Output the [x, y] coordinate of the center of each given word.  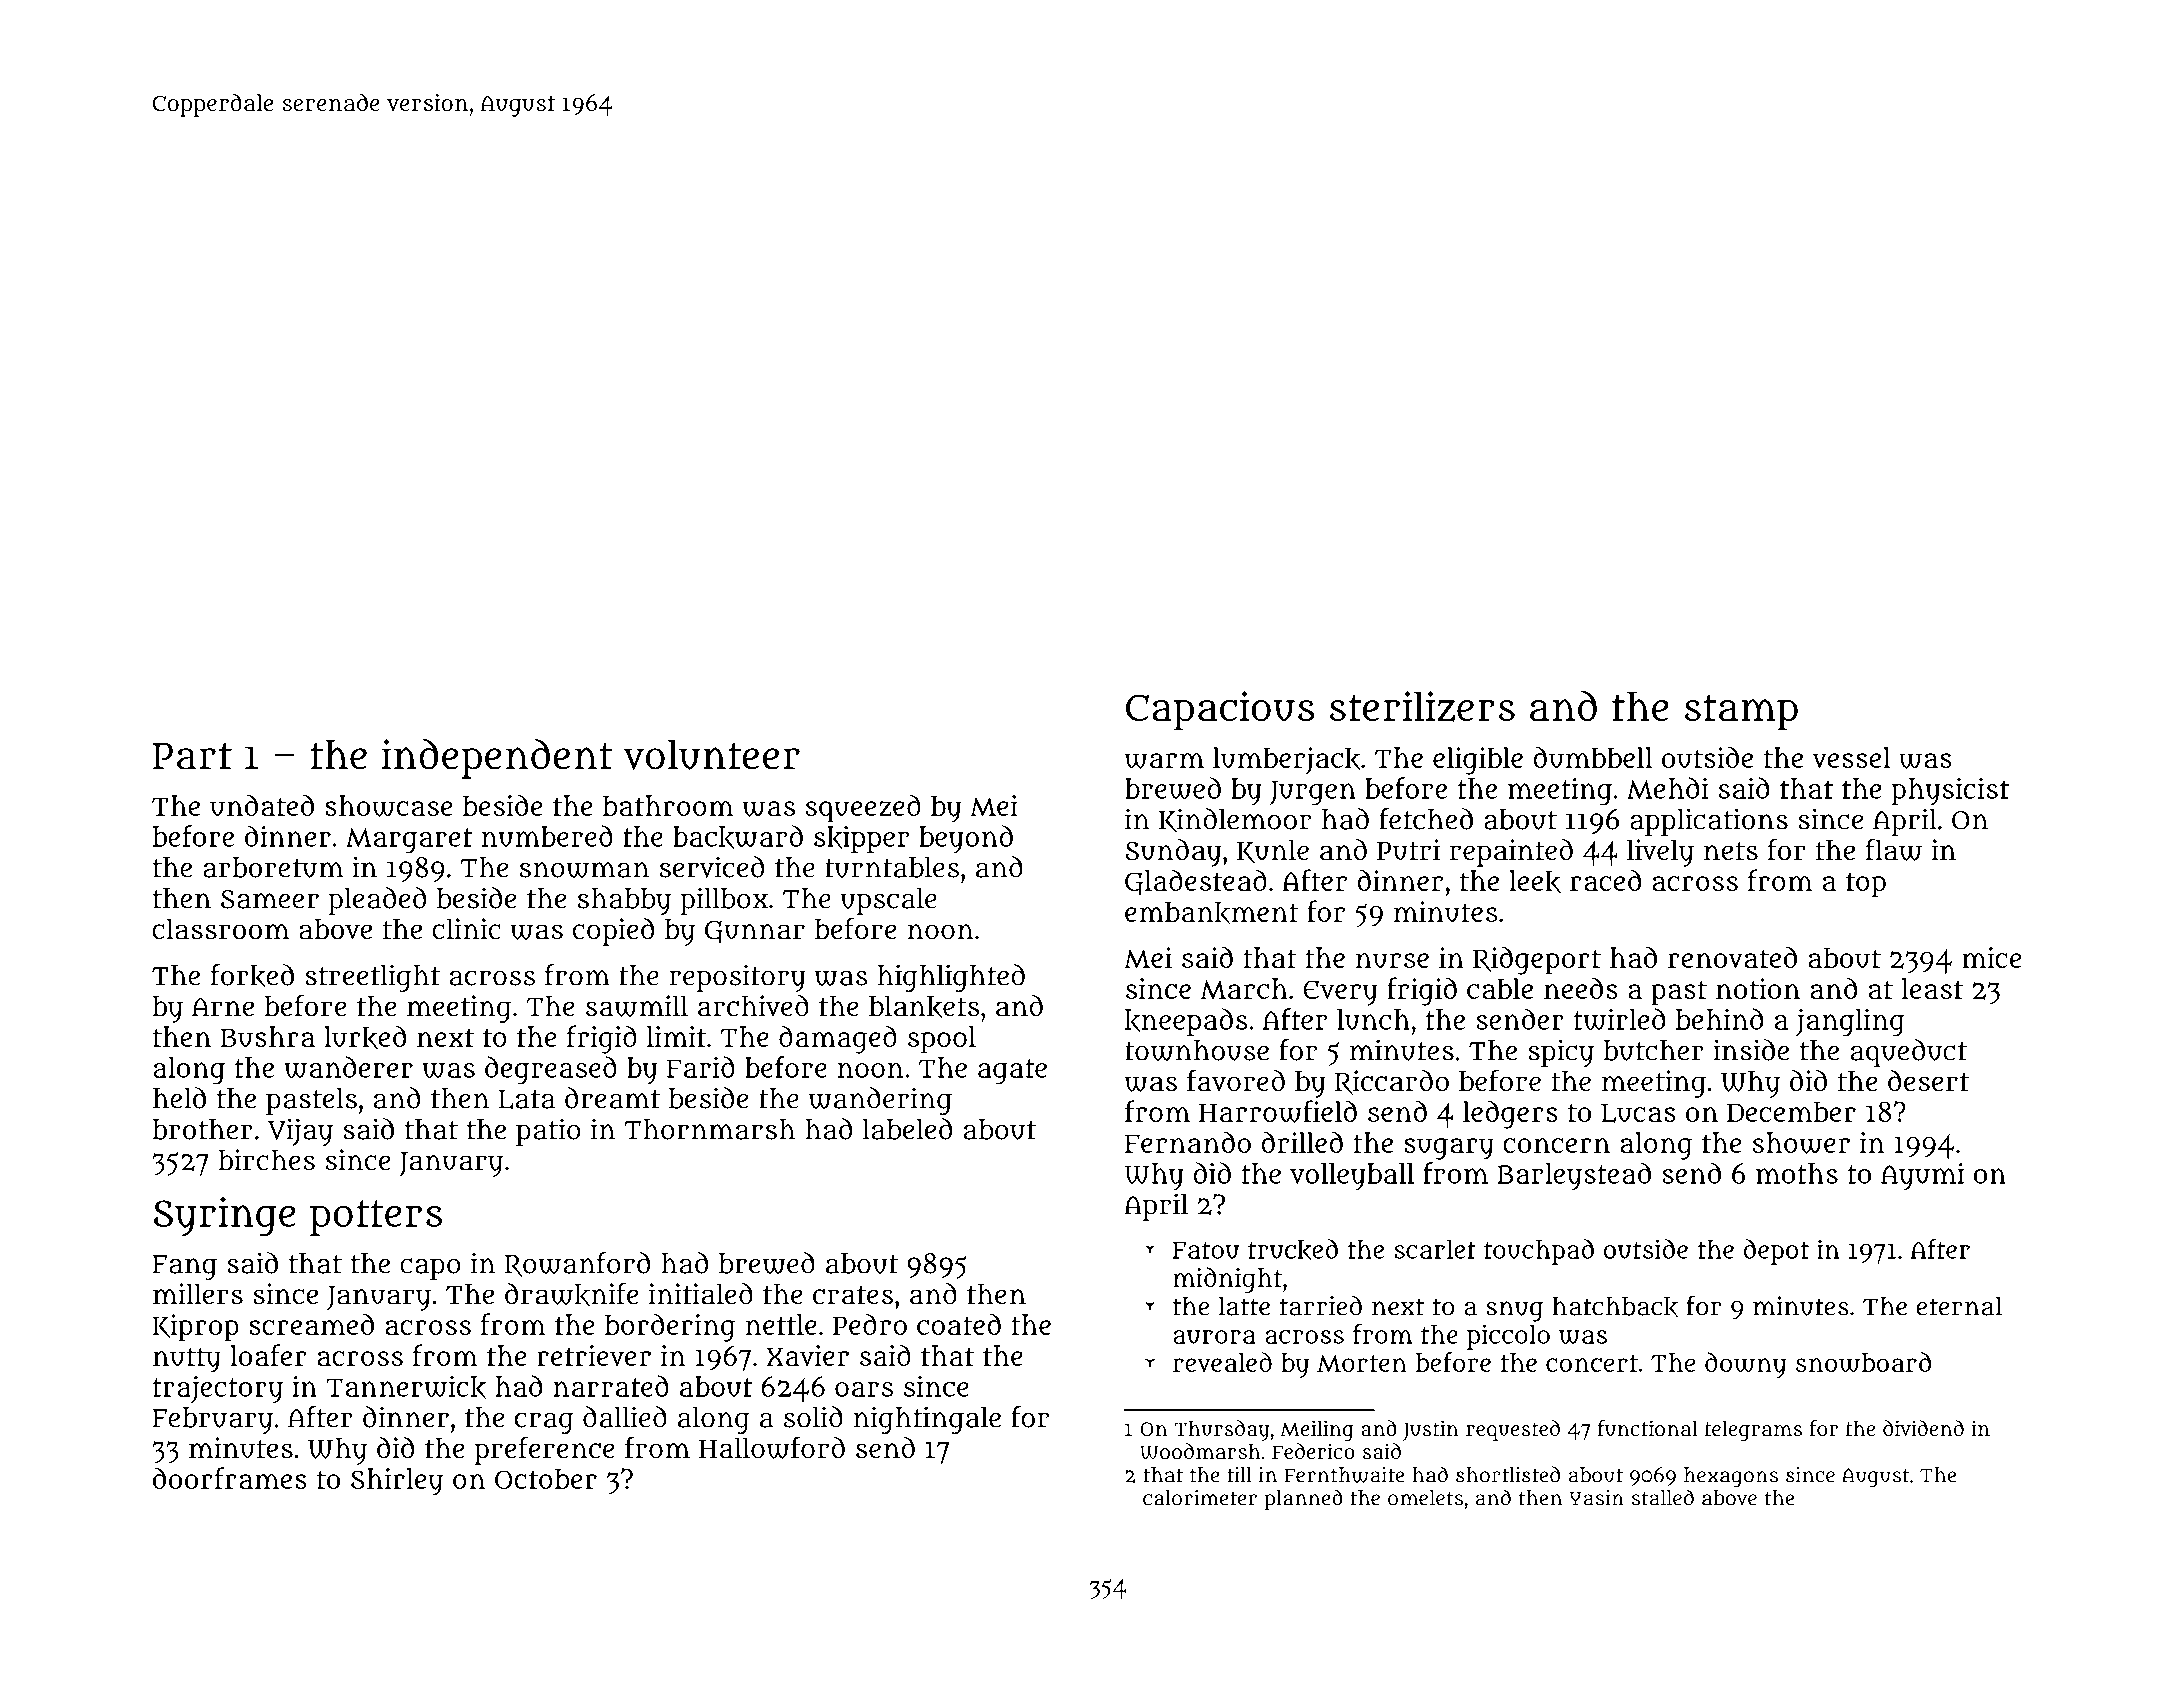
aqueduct [1909, 1053]
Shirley [397, 1482]
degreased [551, 1070]
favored [1236, 1080]
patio [548, 1132]
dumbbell [1592, 757]
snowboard [1863, 1362]
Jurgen [1313, 793]
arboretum [273, 867]
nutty [187, 1360]
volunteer [711, 755]
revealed [1222, 1362]
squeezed [863, 808]
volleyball [1352, 1177]
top [1866, 885]
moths [1797, 1173]
